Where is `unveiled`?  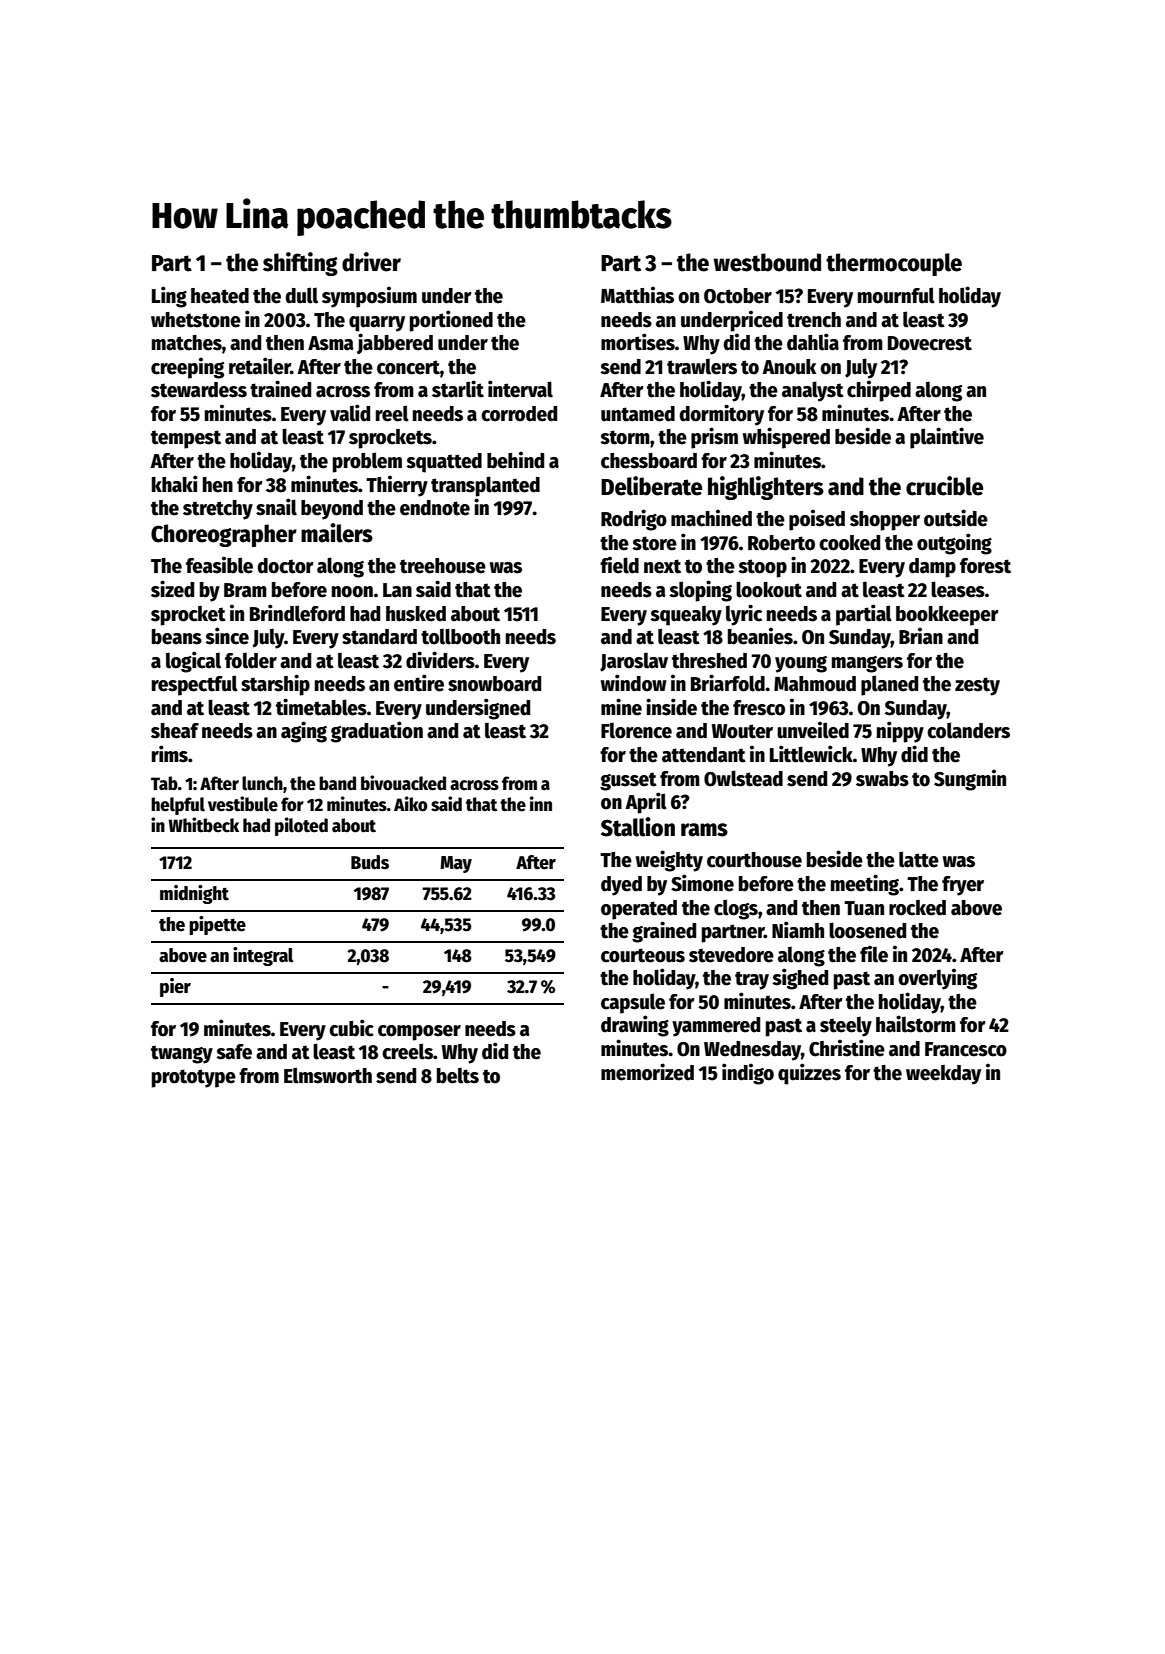 unveiled is located at coordinates (813, 730).
